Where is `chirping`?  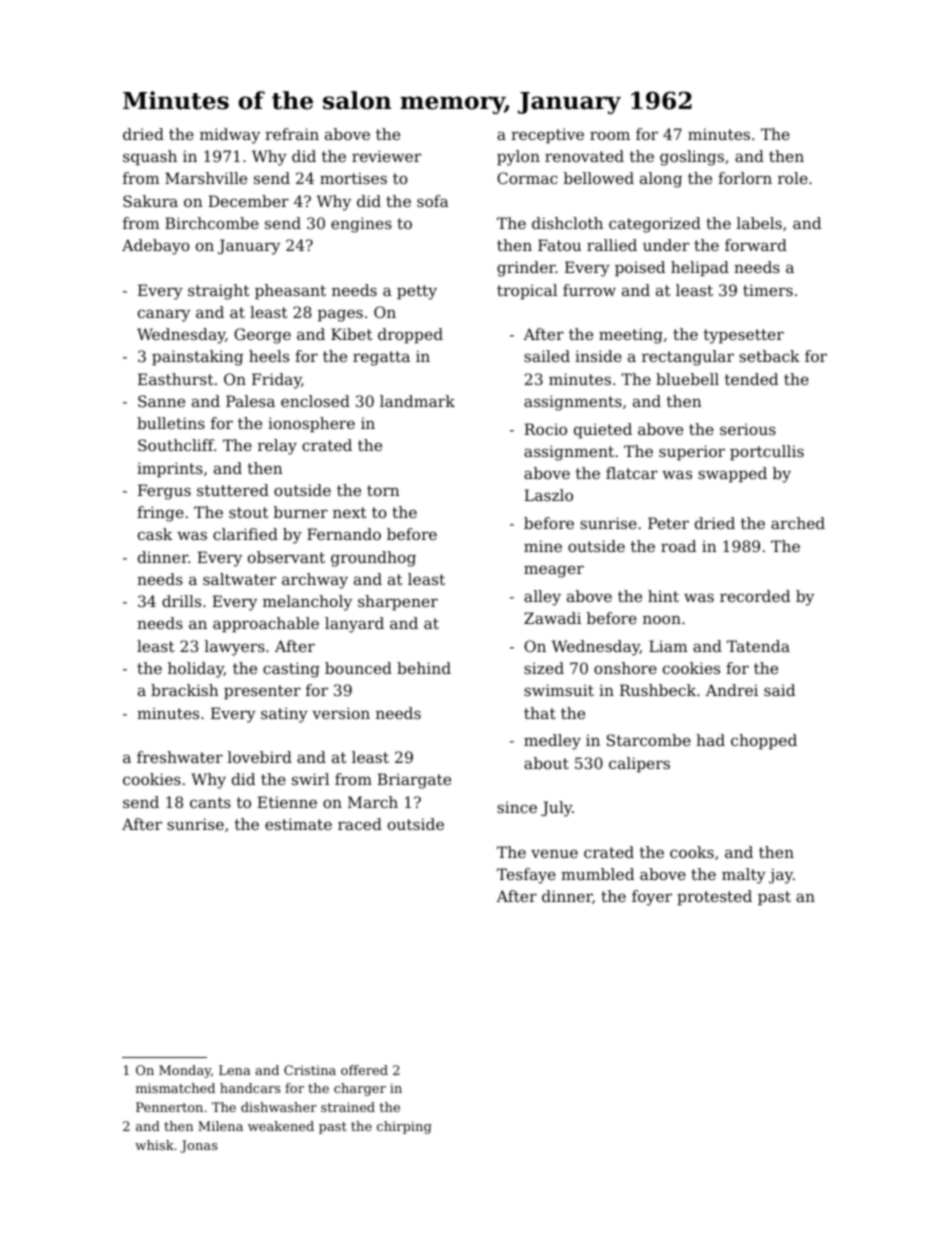
chirping is located at coordinates (404, 1127).
